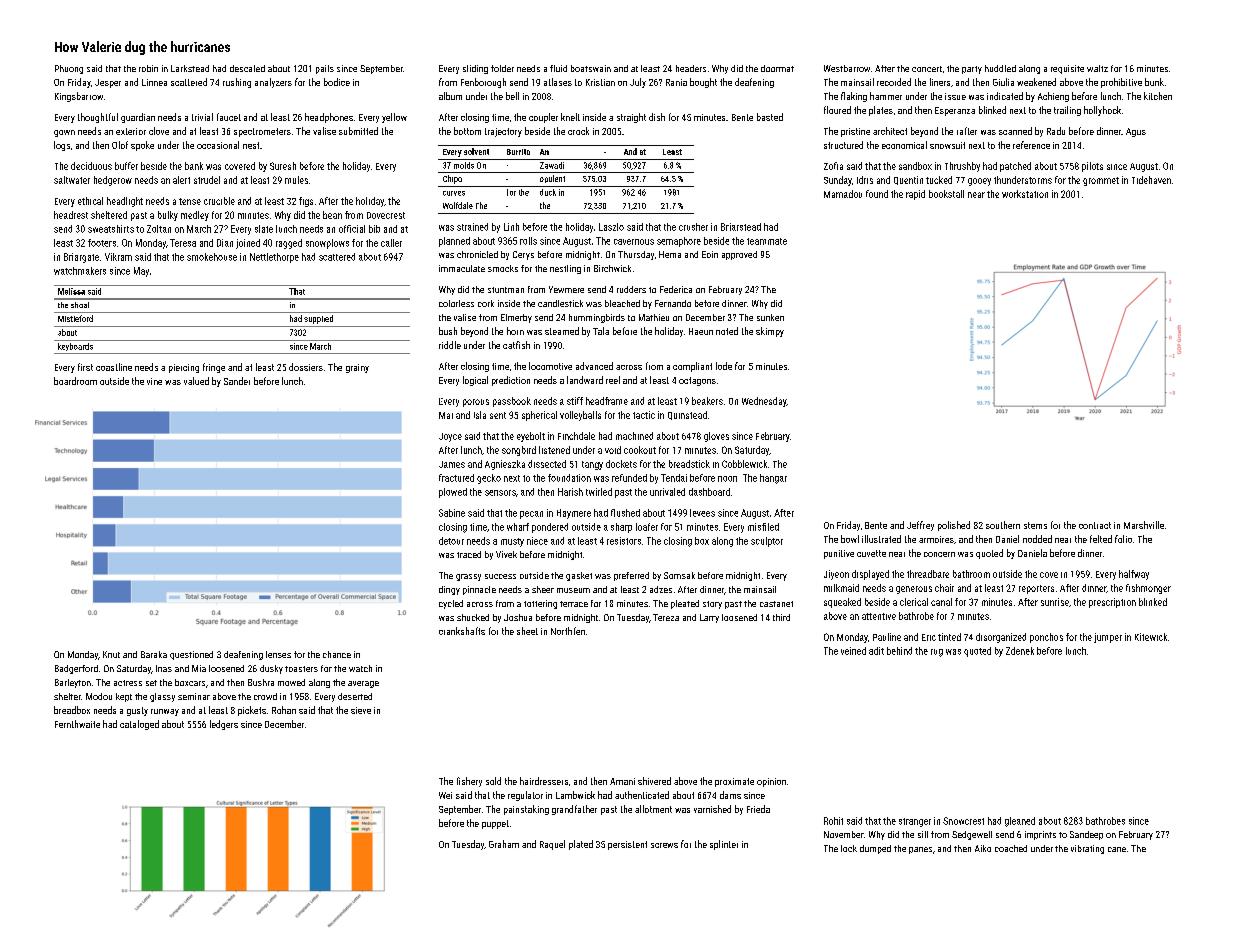 This document has height=952, width=1233. Describe the element at coordinates (701, 331) in the document. I see `Haeun` at that location.
